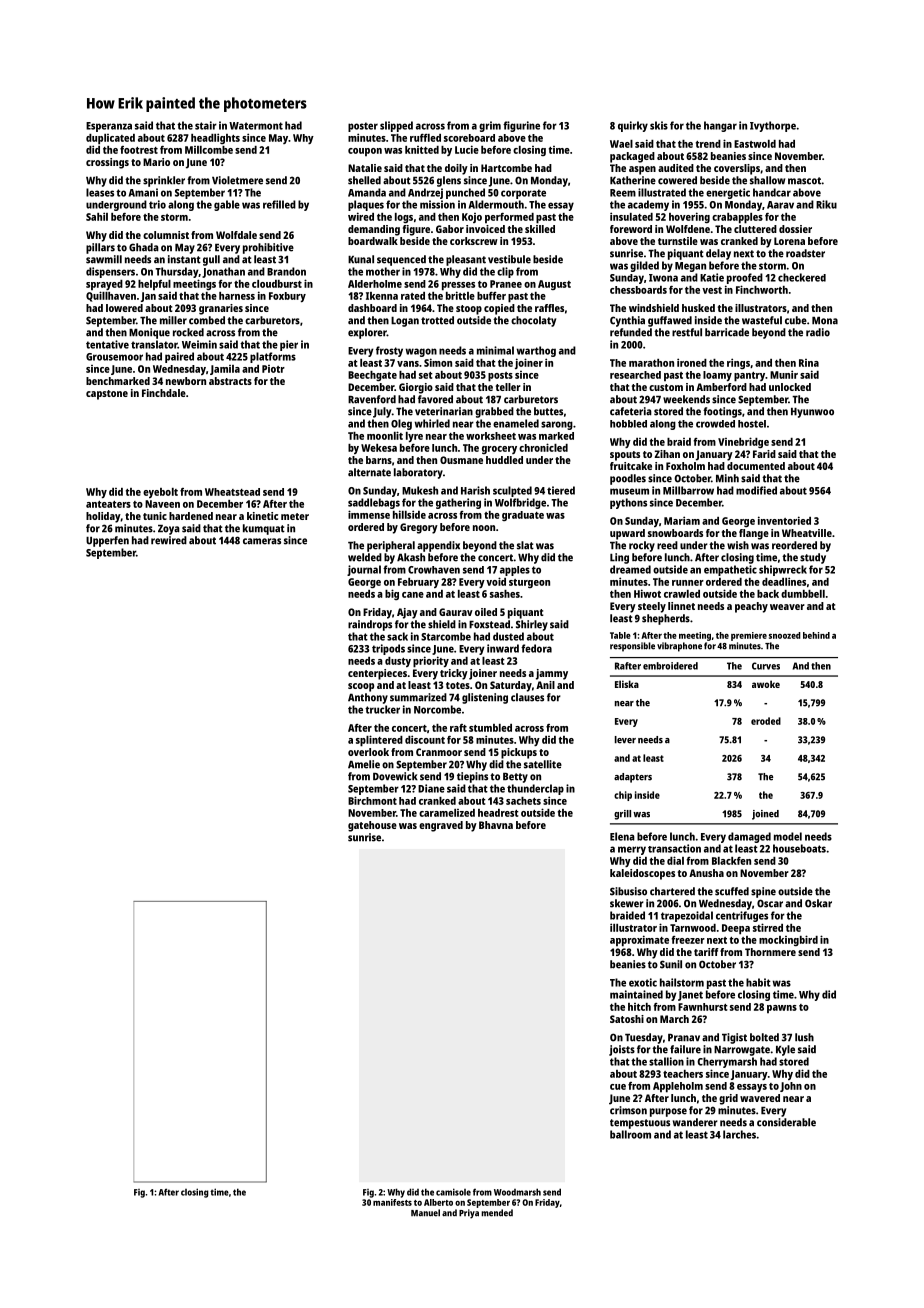  Describe the element at coordinates (773, 126) in the image. I see `Ivythorpe` at that location.
